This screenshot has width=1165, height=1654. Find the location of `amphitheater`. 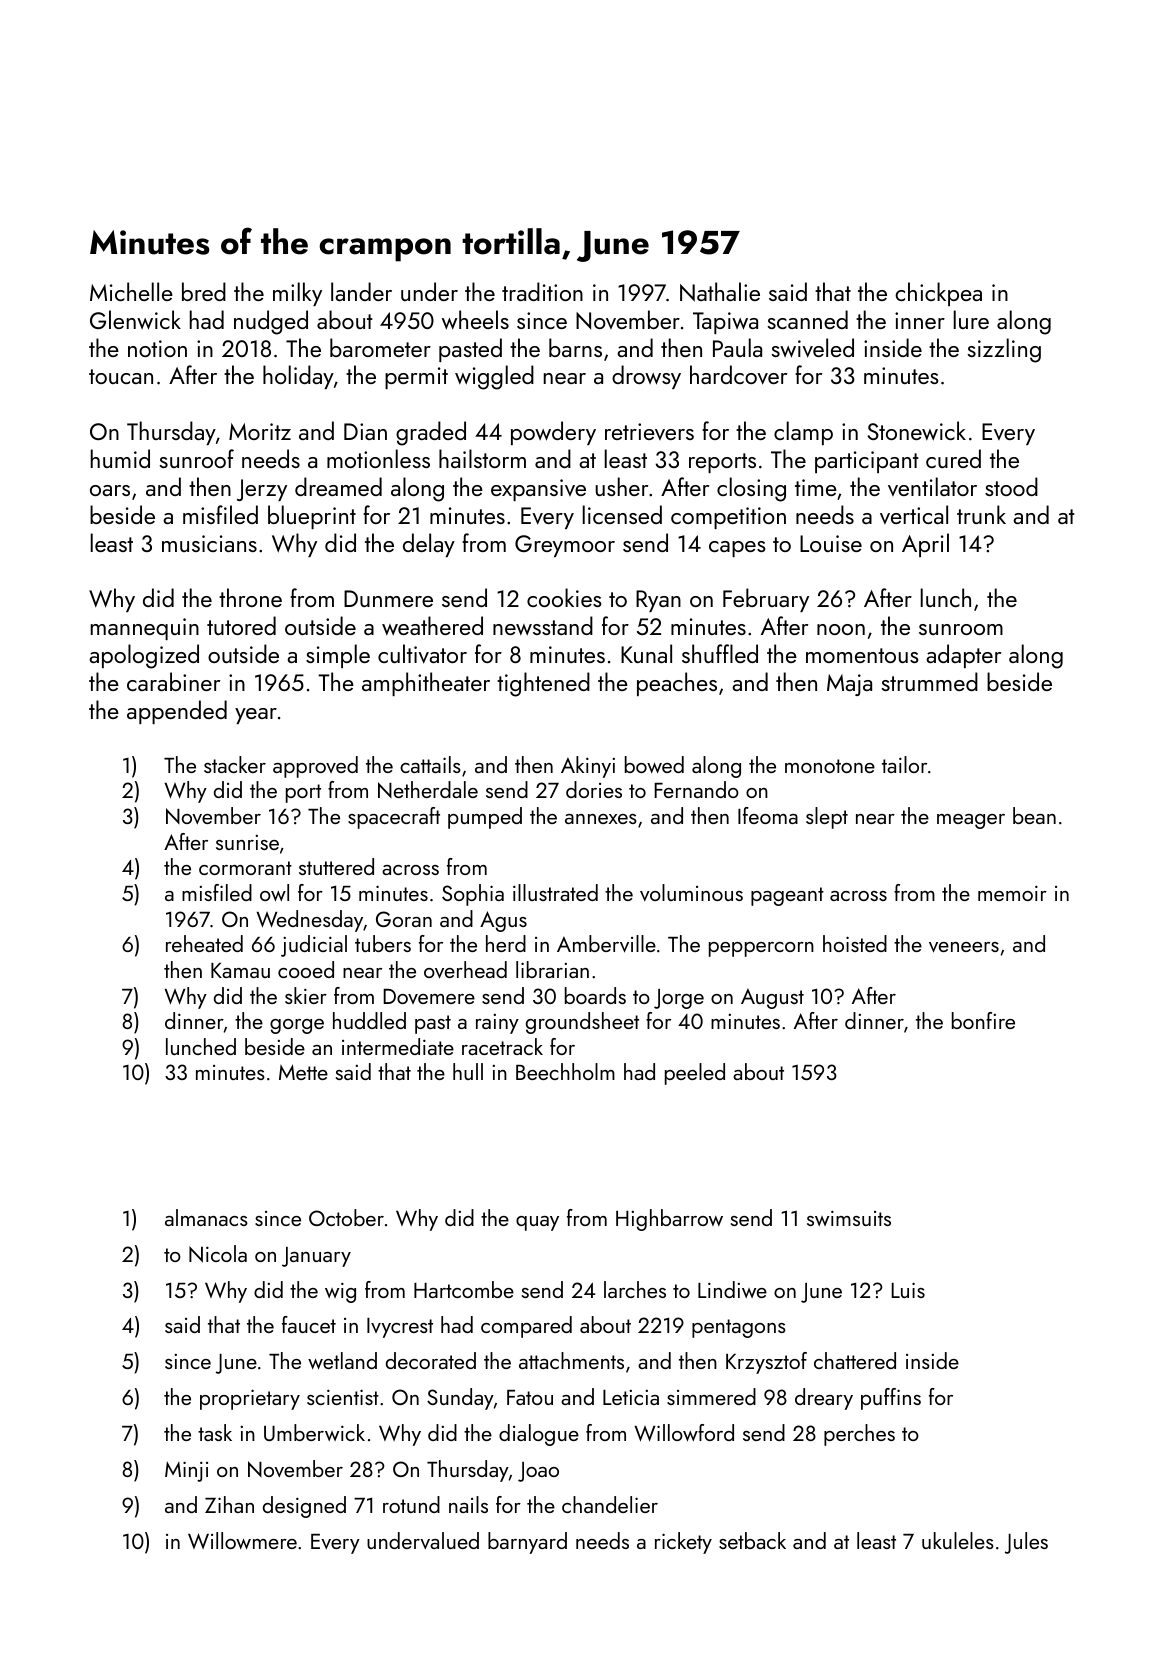

amphitheater is located at coordinates (426, 684).
